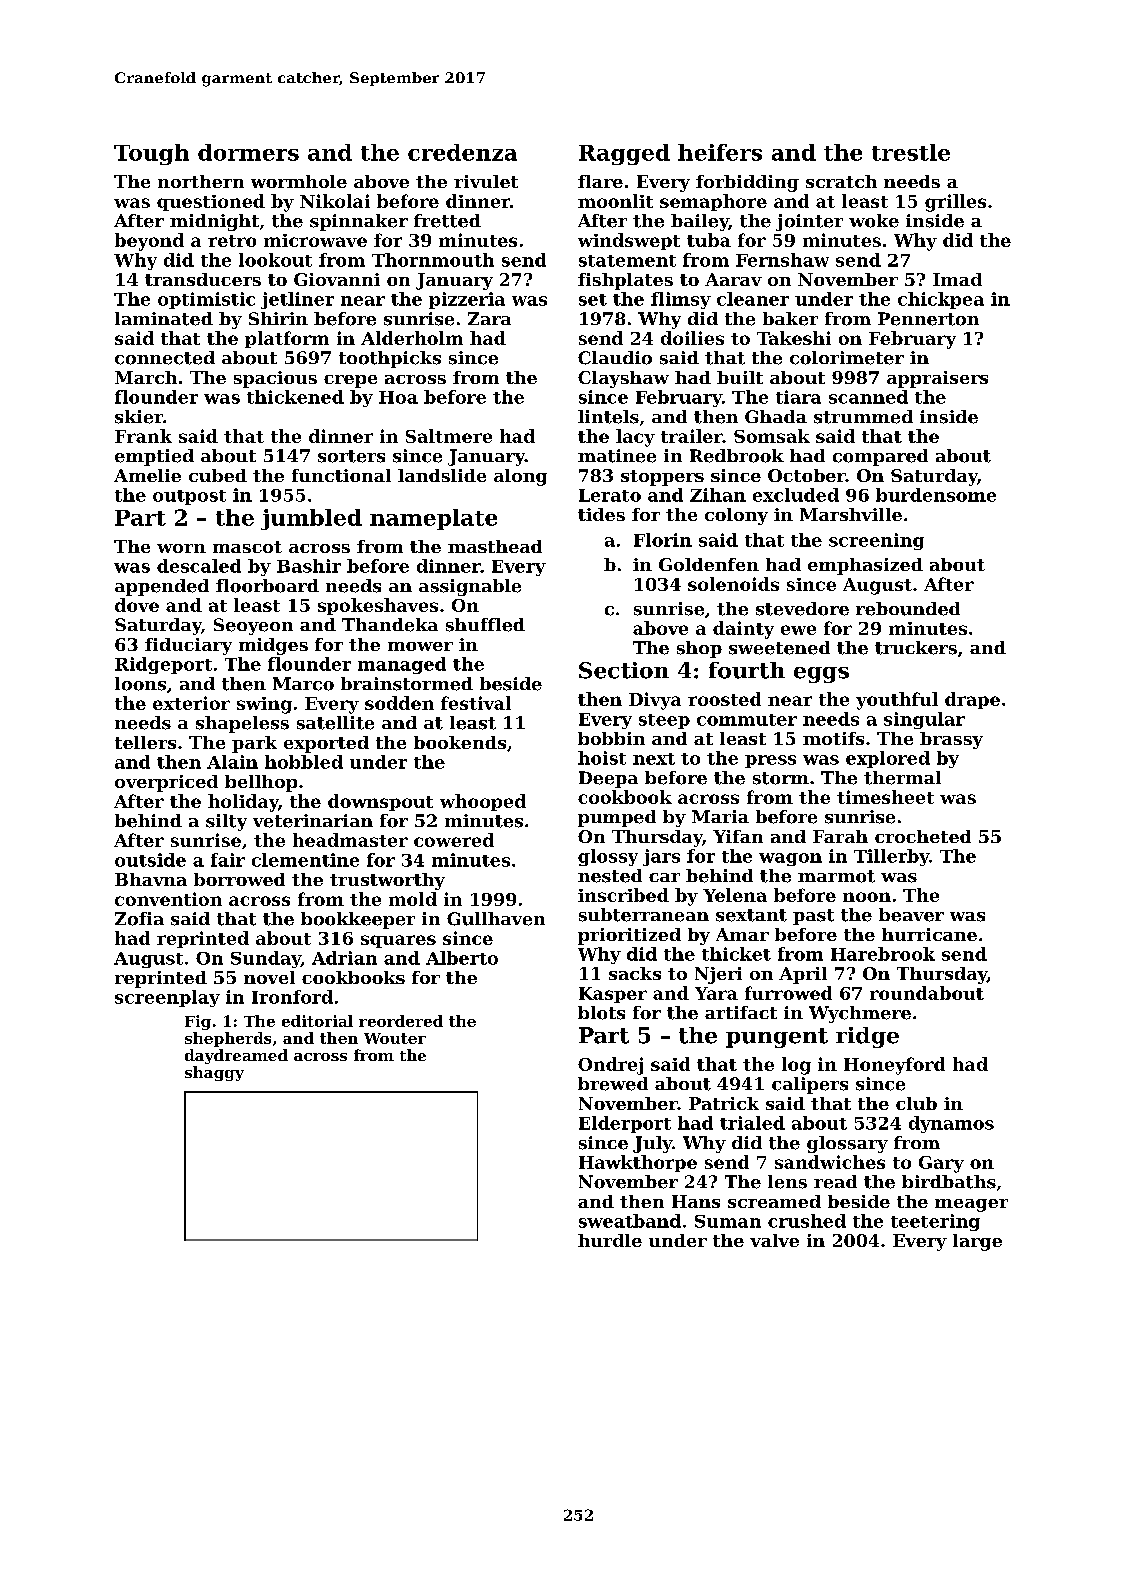 This page has height=1592, width=1126. Describe the element at coordinates (378, 606) in the page. I see `spokeshaves` at that location.
